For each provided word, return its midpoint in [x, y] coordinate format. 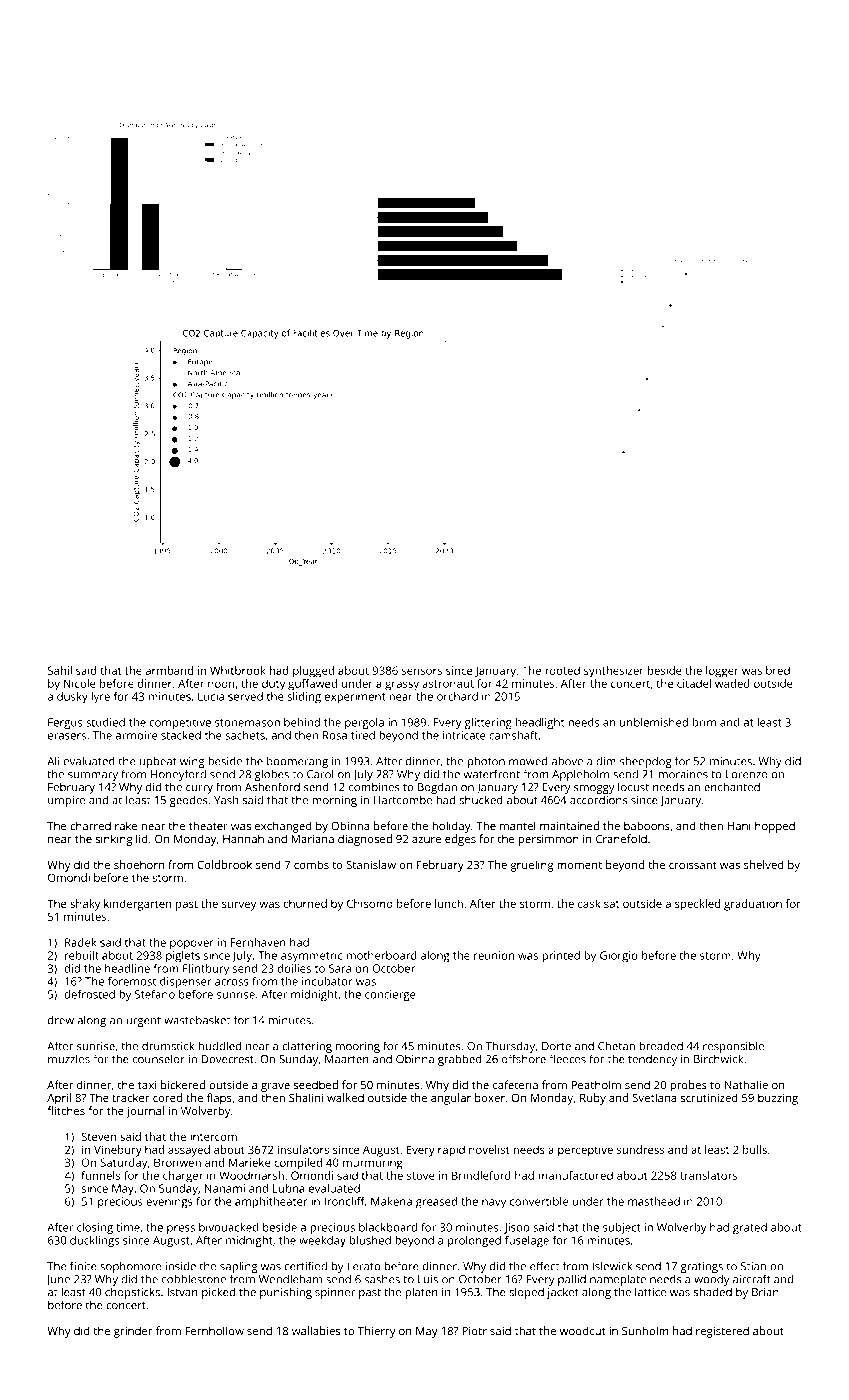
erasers [67, 736]
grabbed [460, 1060]
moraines [683, 774]
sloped [526, 1293]
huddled [220, 1046]
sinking [113, 840]
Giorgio [619, 957]
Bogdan [437, 788]
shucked [481, 800]
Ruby [593, 1099]
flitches [66, 1110]
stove [421, 1176]
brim [704, 722]
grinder [133, 1332]
